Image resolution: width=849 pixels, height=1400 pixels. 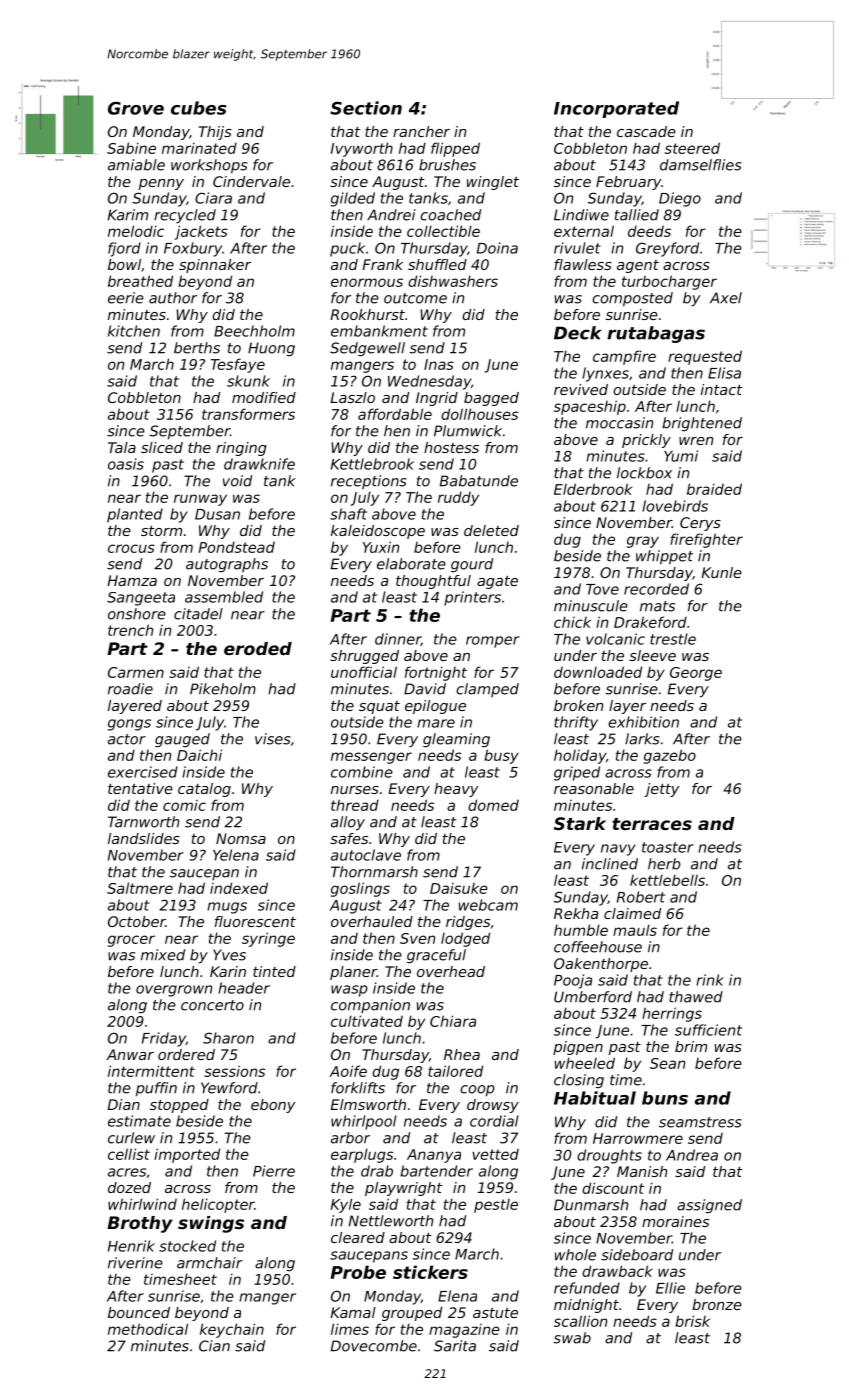 I want to click on overhauled, so click(x=372, y=921).
